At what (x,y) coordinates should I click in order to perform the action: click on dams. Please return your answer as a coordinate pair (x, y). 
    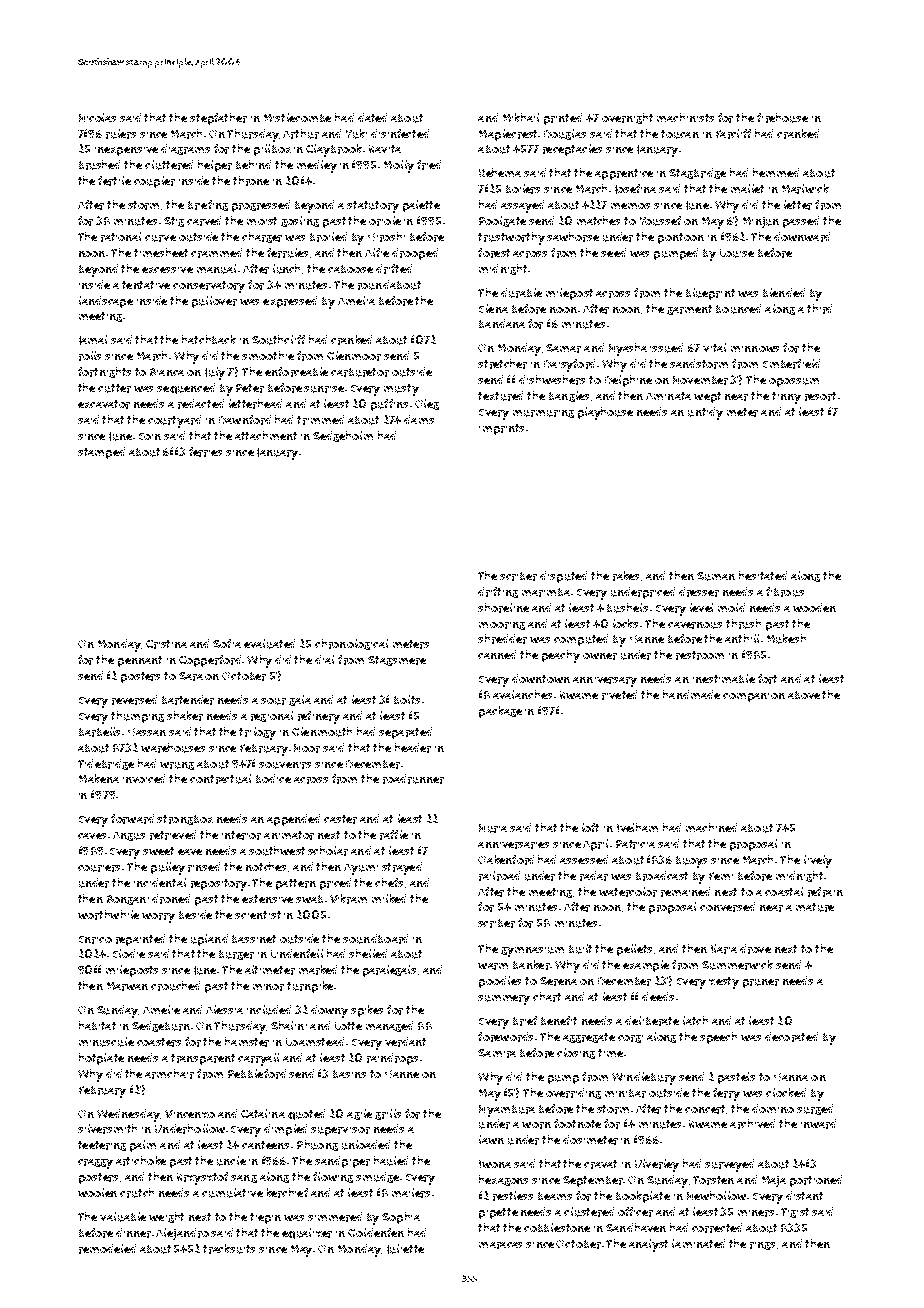
    Looking at the image, I should click on (419, 419).
